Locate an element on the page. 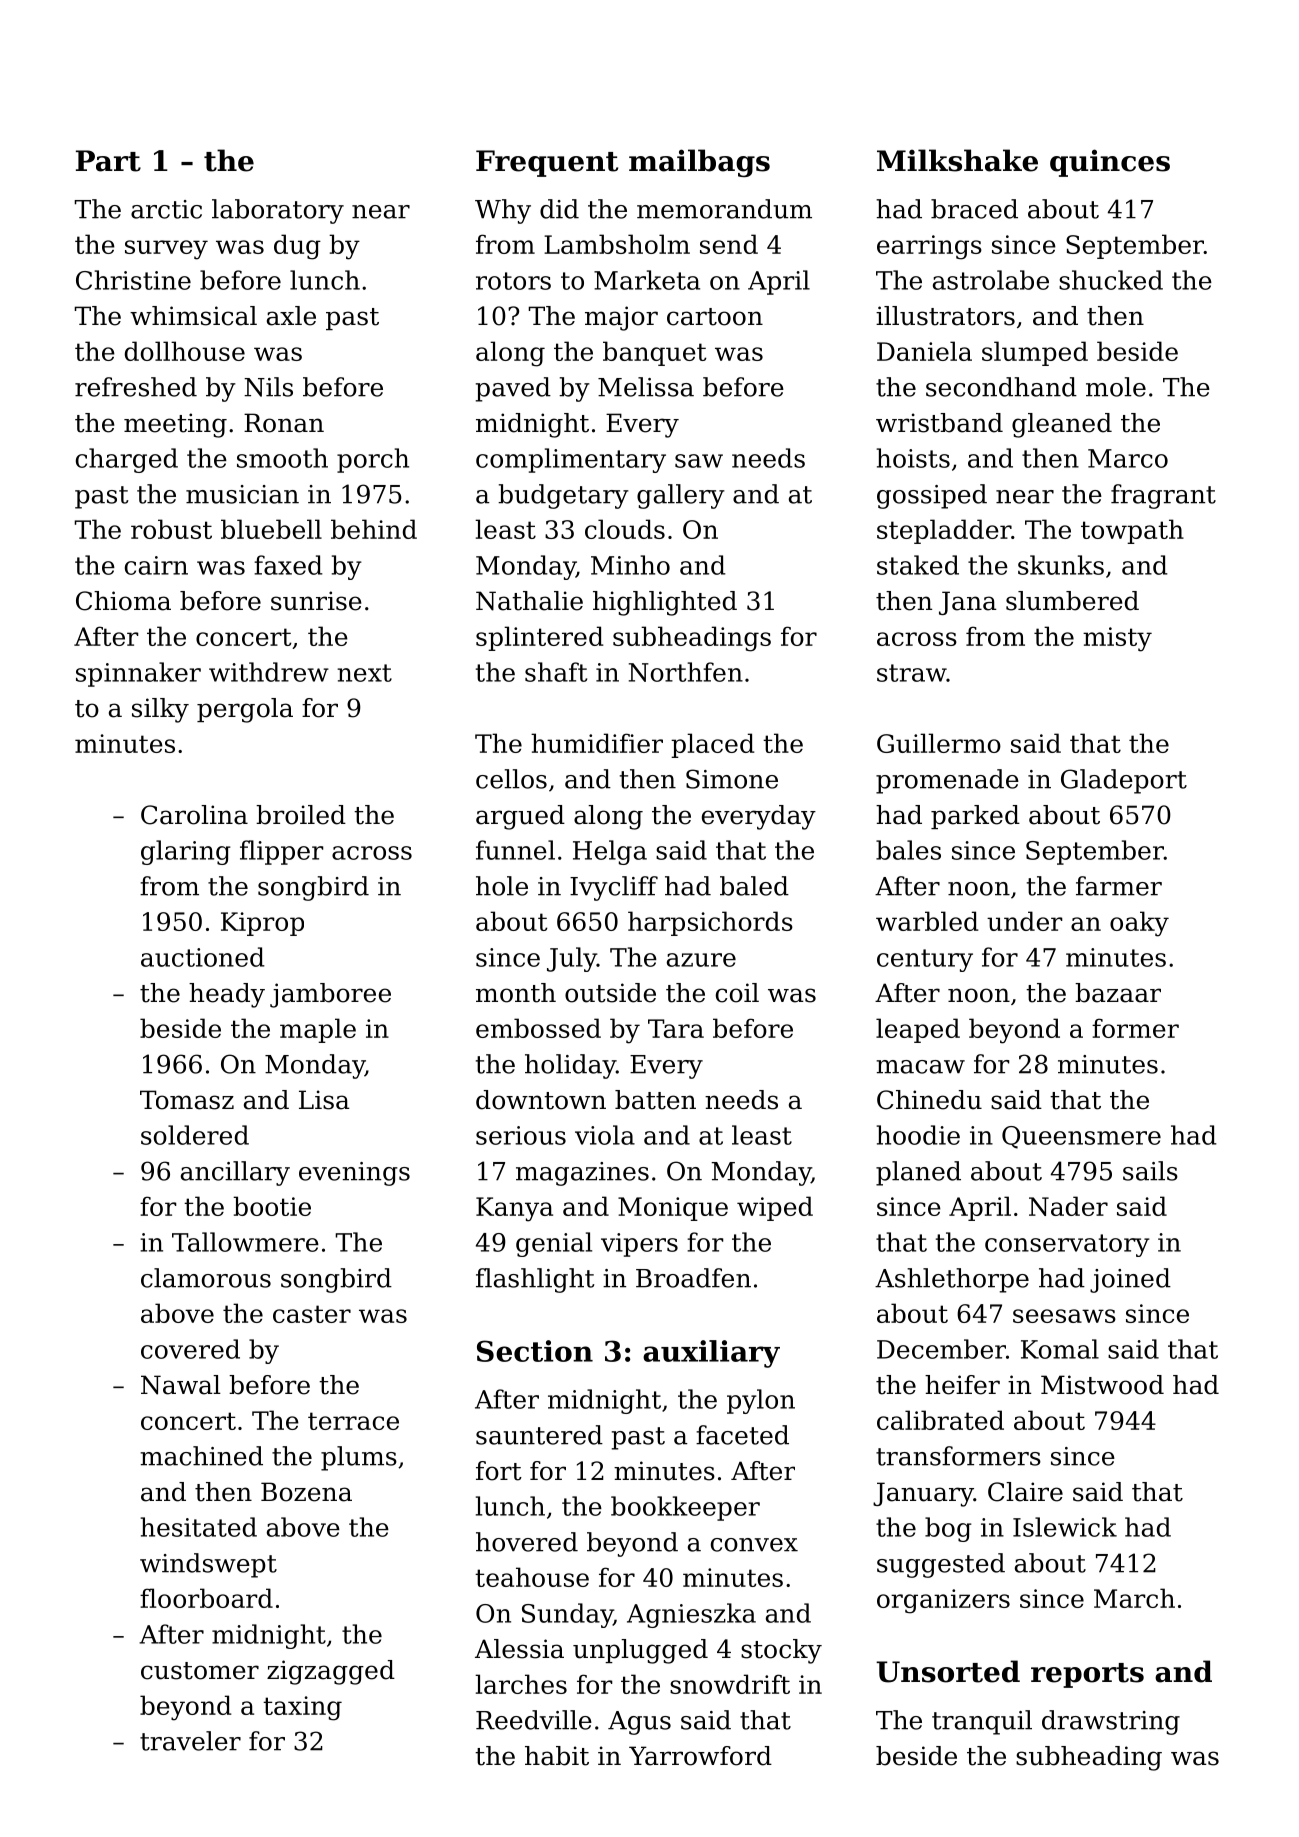 The image size is (1299, 1837). customer is located at coordinates (200, 1671).
